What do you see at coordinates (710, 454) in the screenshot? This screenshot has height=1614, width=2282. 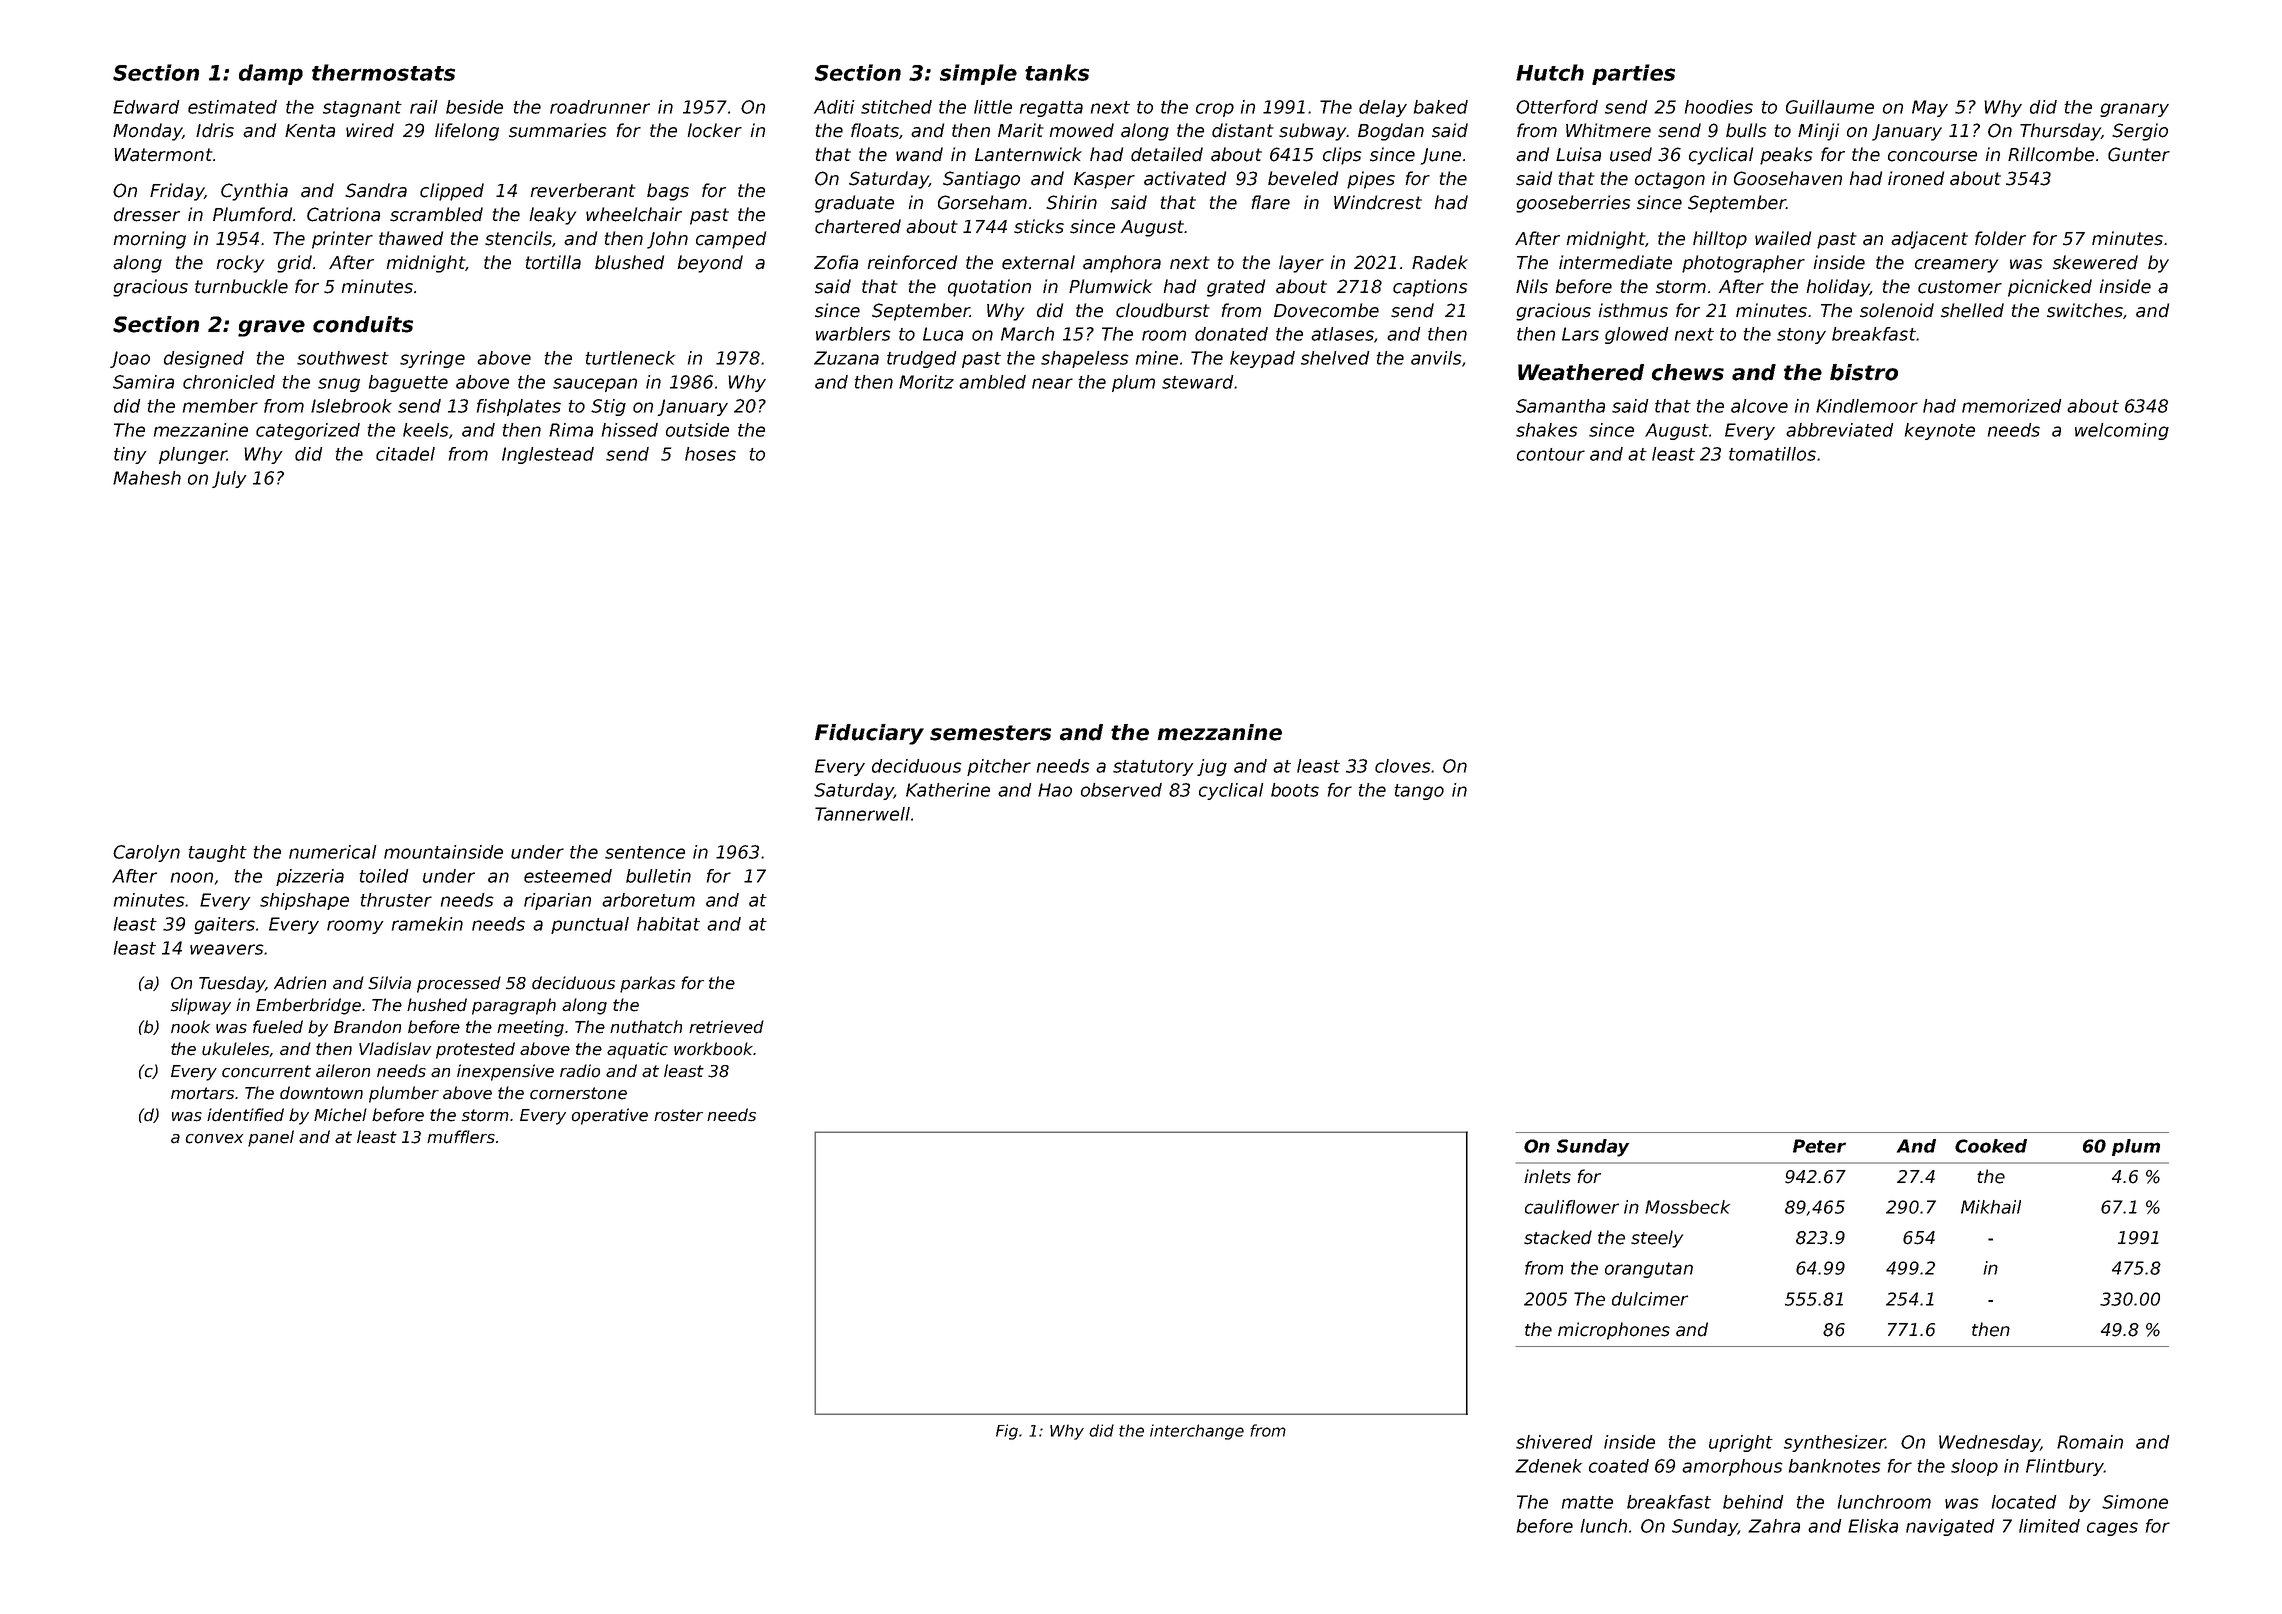 I see `hoses` at bounding box center [710, 454].
